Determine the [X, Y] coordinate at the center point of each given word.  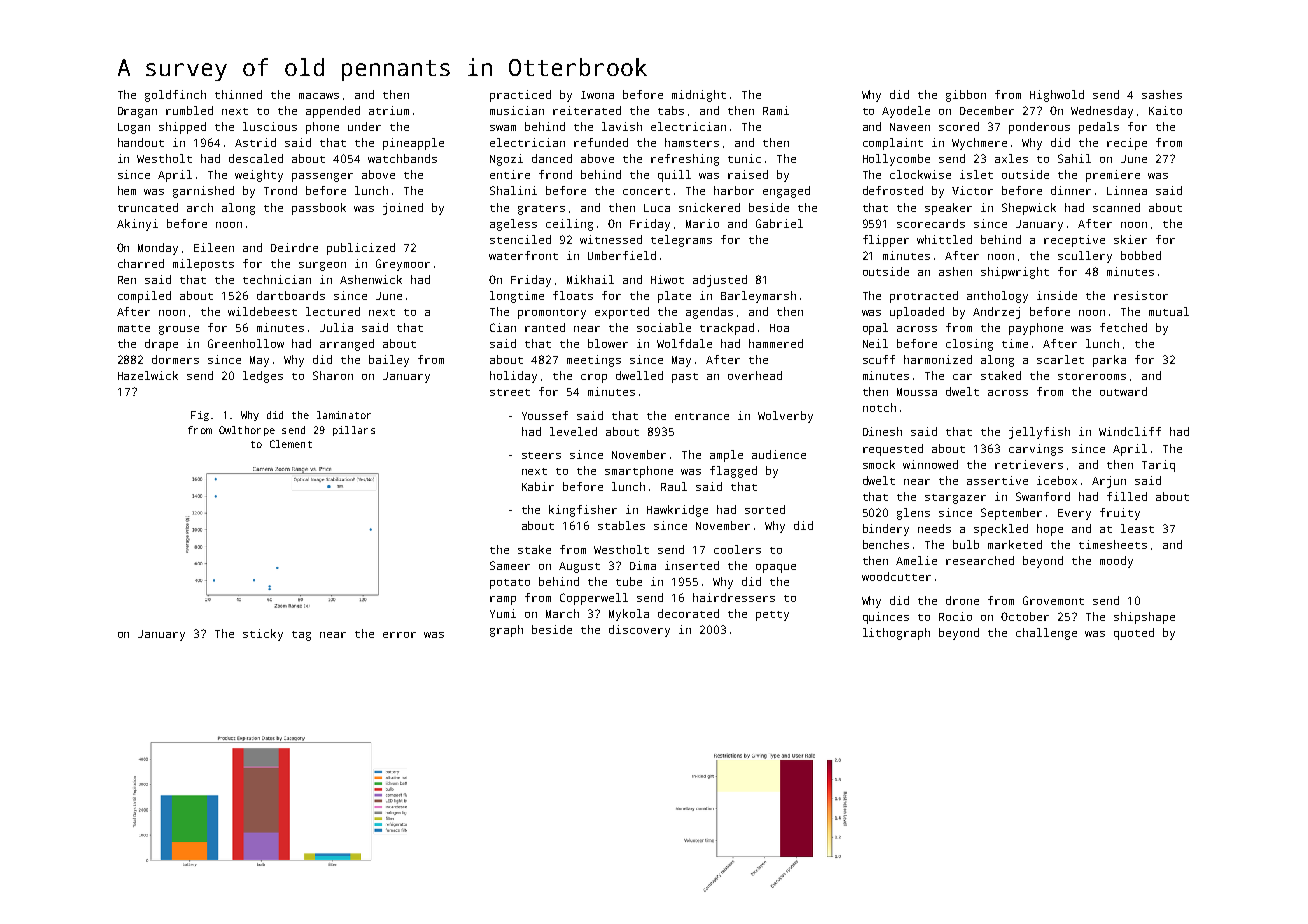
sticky [263, 635]
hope [1050, 530]
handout [141, 142]
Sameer [510, 565]
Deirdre [294, 247]
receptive [1074, 241]
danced [552, 158]
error [399, 635]
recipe [1127, 144]
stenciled [520, 239]
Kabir [538, 486]
